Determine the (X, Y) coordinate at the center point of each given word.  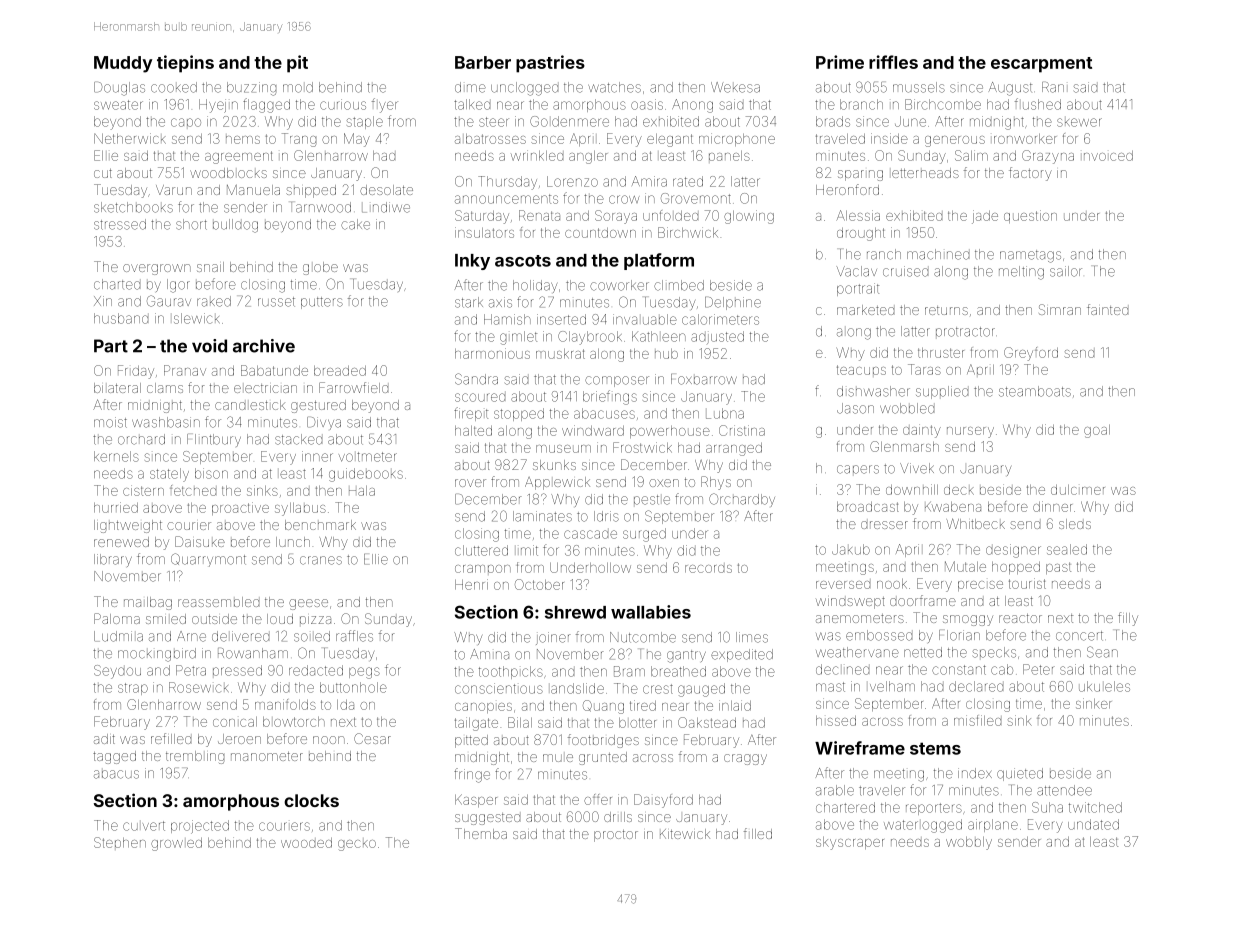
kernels (116, 456)
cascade (590, 534)
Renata (539, 215)
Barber (483, 62)
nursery (970, 432)
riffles (893, 62)
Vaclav (856, 271)
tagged (114, 757)
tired (643, 705)
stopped (519, 414)
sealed (1067, 549)
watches (614, 87)
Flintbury (214, 440)
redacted (316, 670)
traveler (882, 790)
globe (320, 268)
